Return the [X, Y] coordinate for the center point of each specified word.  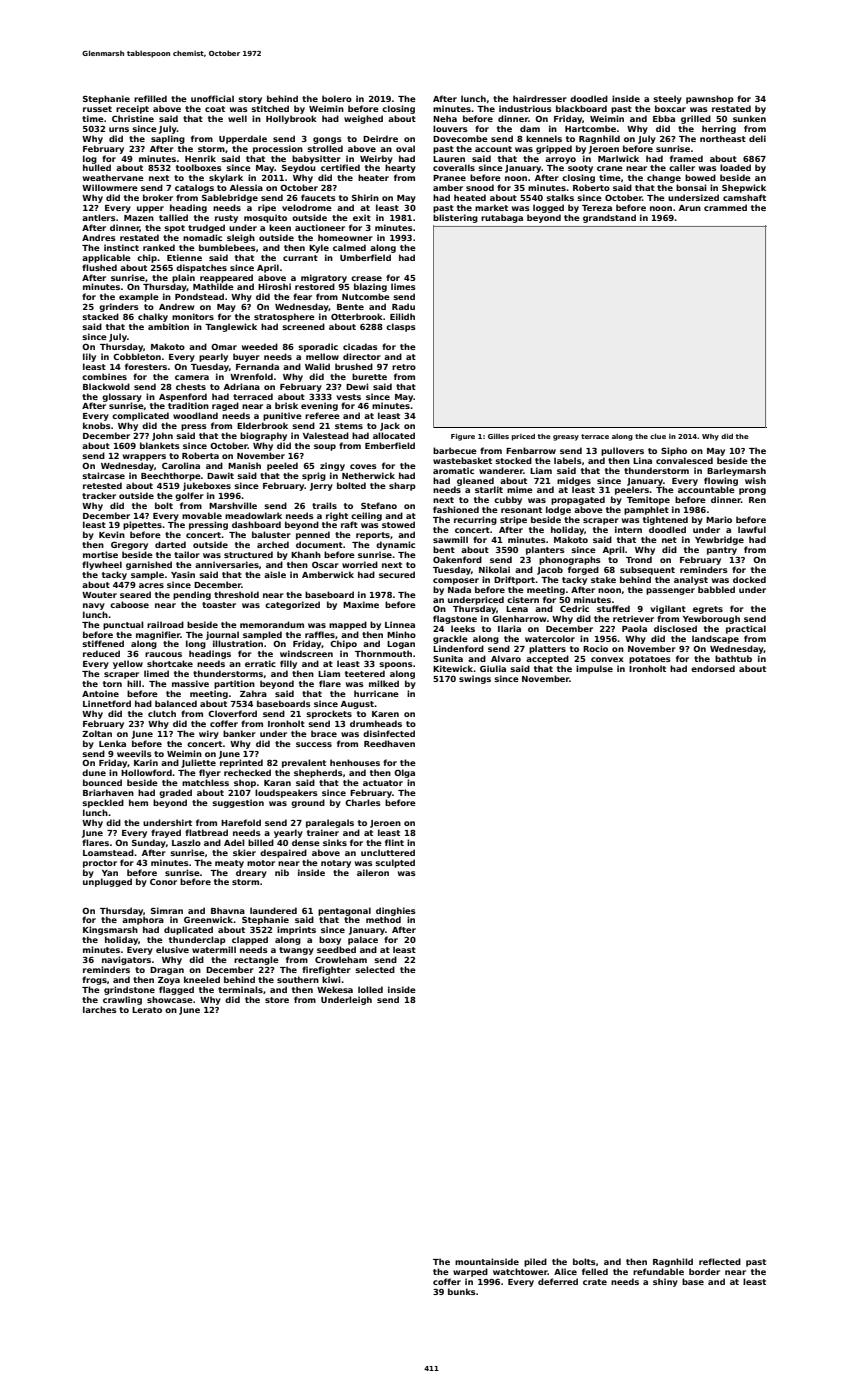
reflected [720, 1261]
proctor [100, 864]
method [383, 919]
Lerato [147, 1010]
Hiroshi [274, 286]
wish [755, 480]
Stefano [379, 505]
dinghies [396, 911]
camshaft [744, 197]
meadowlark [253, 515]
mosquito [265, 218]
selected [375, 969]
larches [100, 1009]
